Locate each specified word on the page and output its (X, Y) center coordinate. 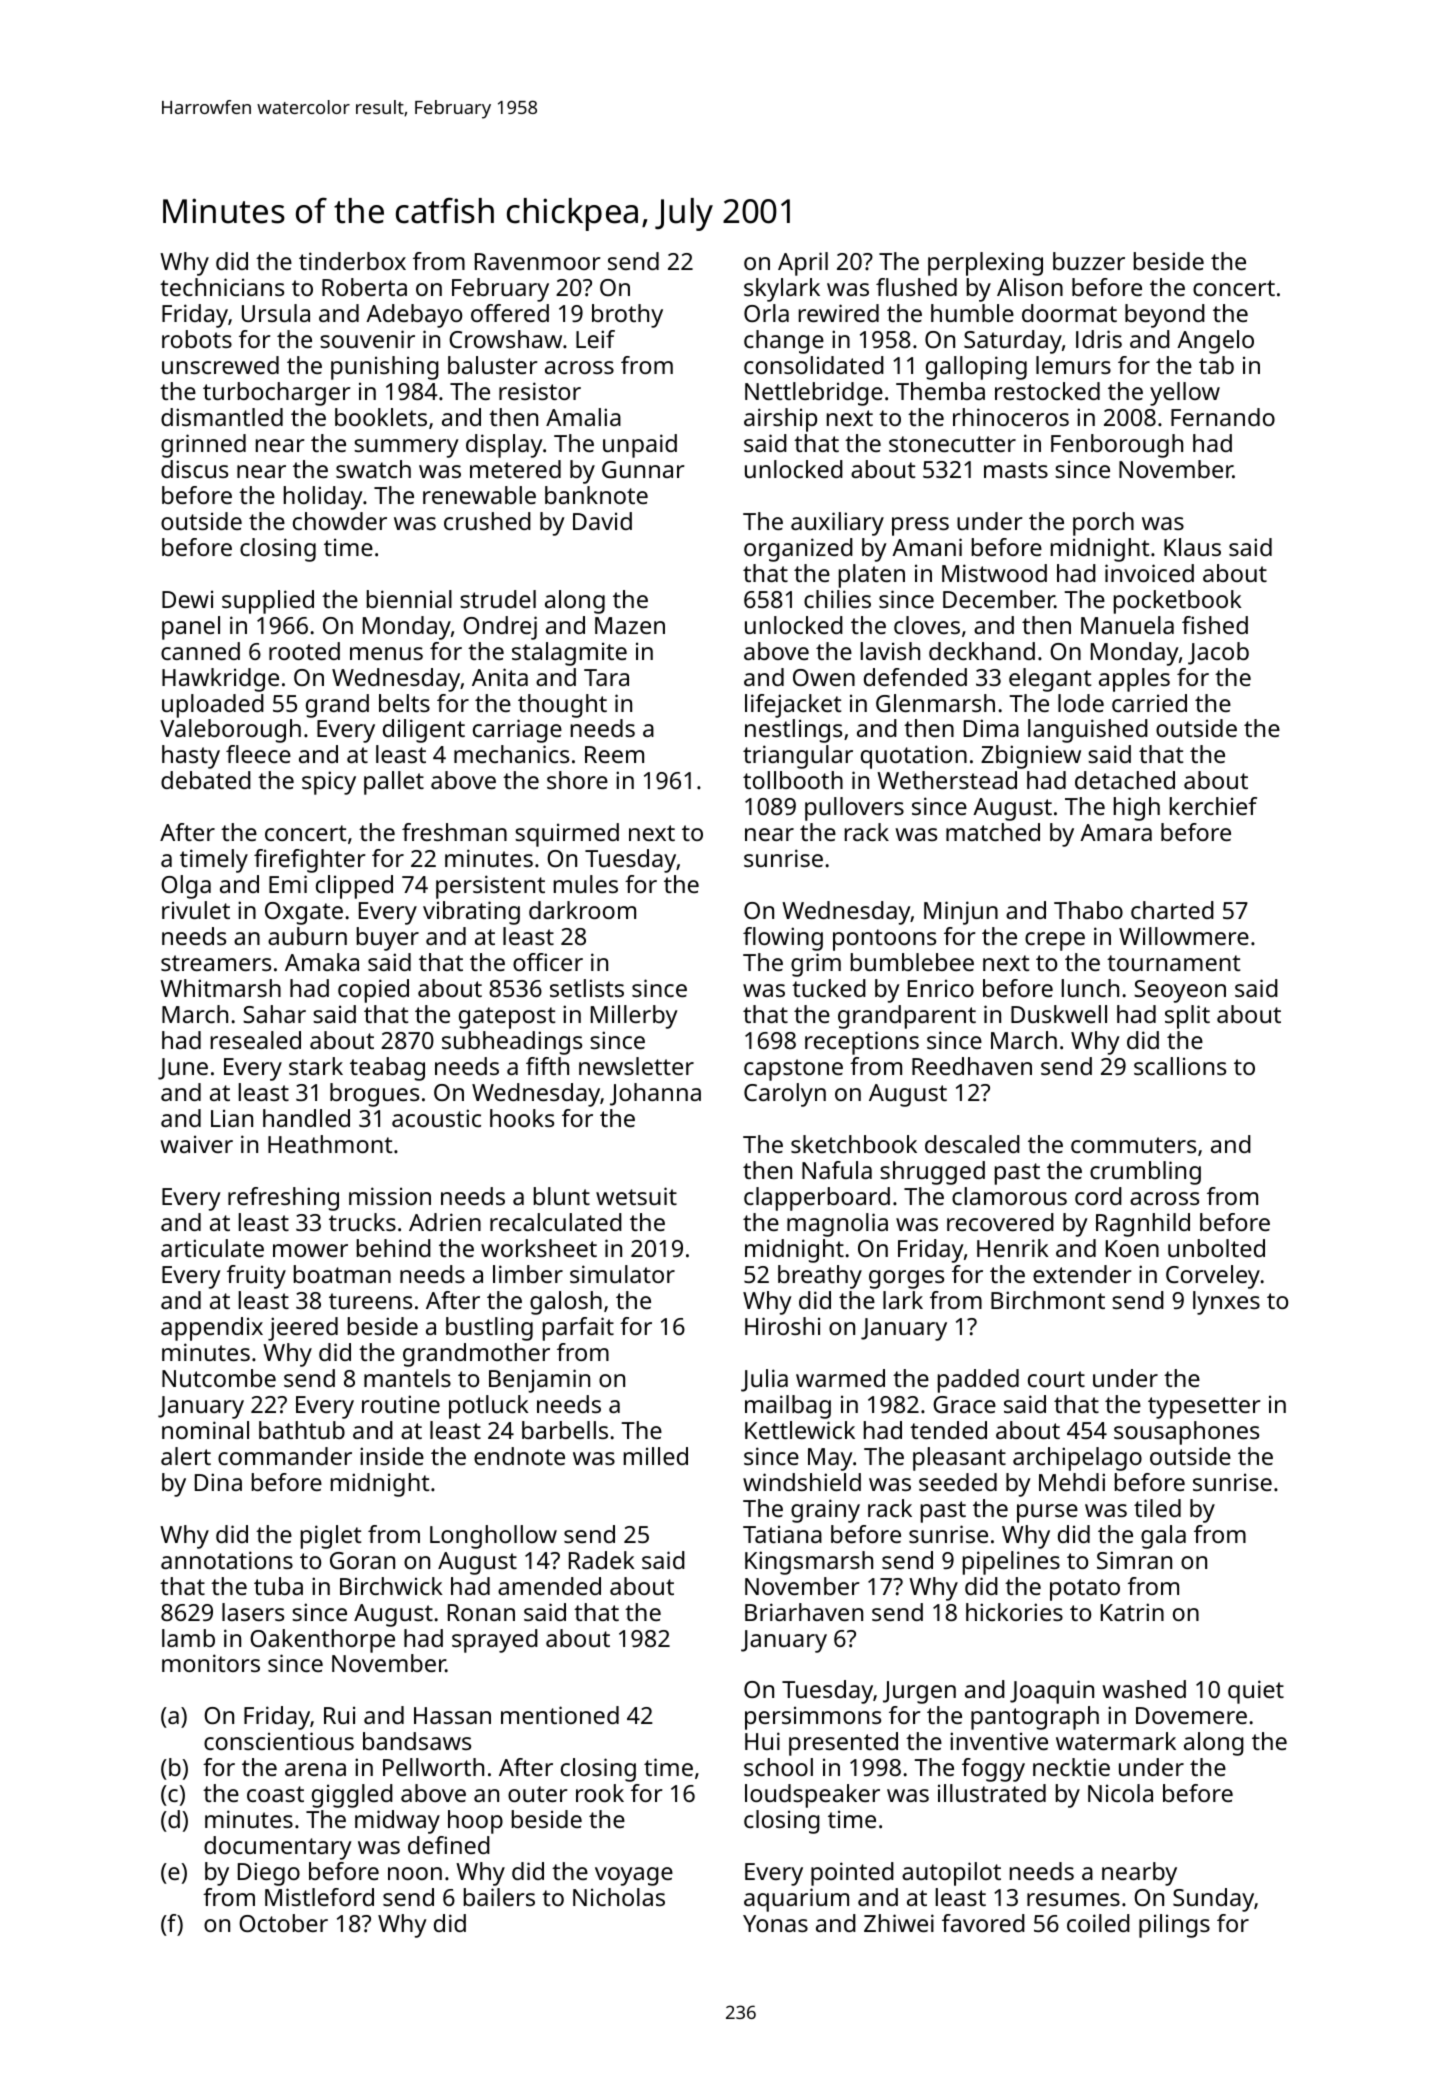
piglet (331, 1537)
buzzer (1089, 261)
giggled (352, 1796)
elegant (1050, 680)
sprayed (495, 1641)
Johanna (655, 1094)
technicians (222, 287)
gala (1163, 1537)
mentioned (560, 1715)
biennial (409, 599)
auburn (307, 936)
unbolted (1216, 1248)
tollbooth (793, 780)
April (803, 264)
